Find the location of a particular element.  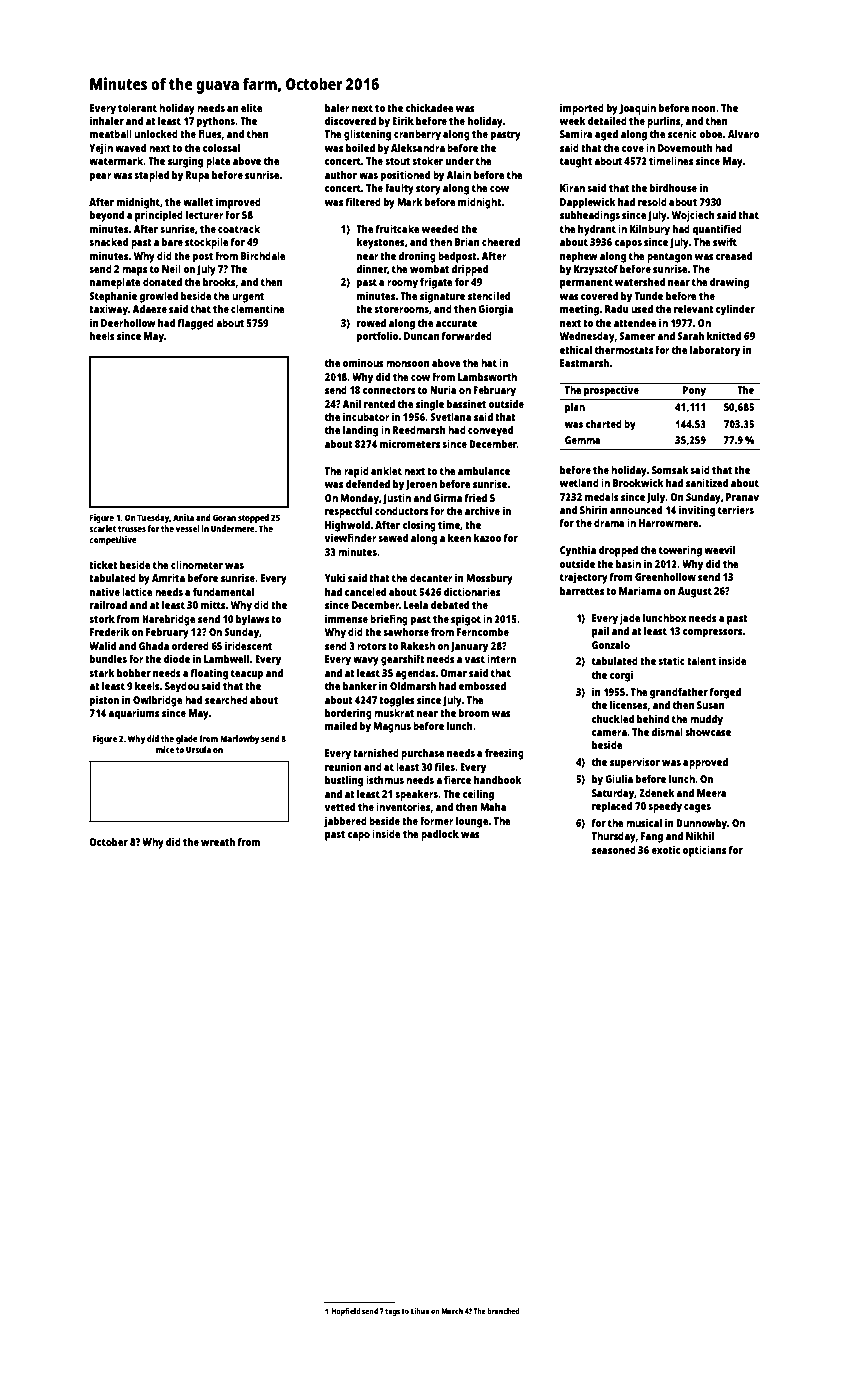

lounge is located at coordinates (472, 822).
